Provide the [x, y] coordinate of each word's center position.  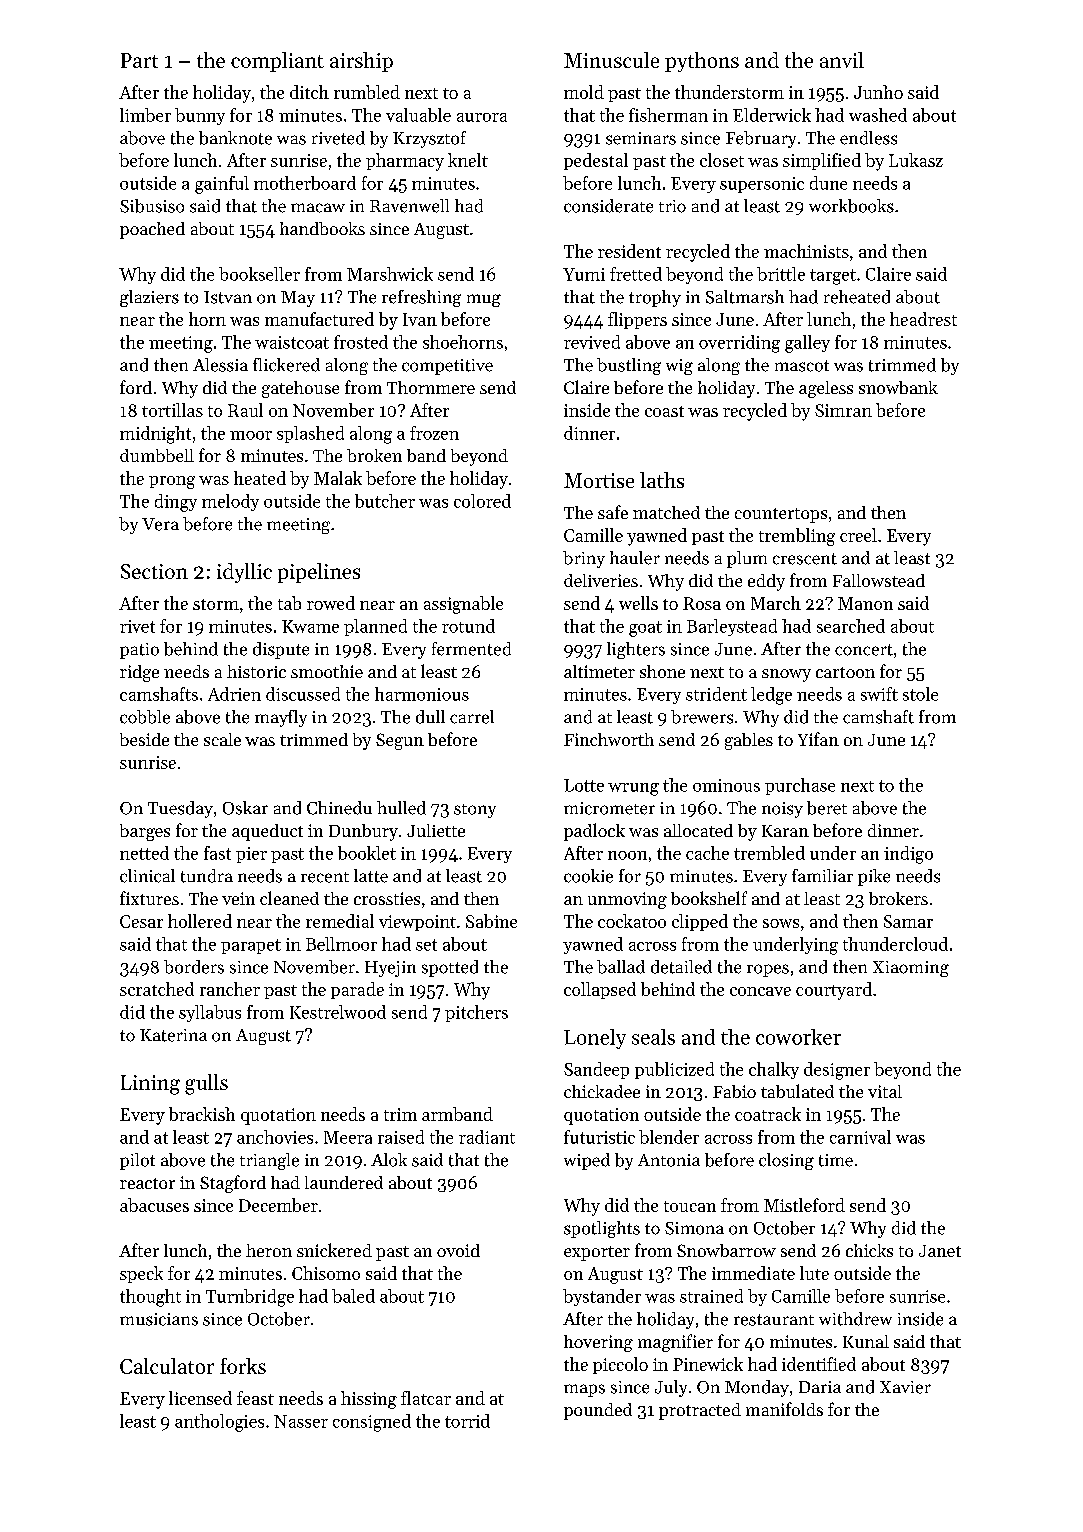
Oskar [245, 808]
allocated [698, 830]
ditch [309, 92]
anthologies [219, 1423]
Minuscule [611, 60]
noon [627, 855]
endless [868, 138]
